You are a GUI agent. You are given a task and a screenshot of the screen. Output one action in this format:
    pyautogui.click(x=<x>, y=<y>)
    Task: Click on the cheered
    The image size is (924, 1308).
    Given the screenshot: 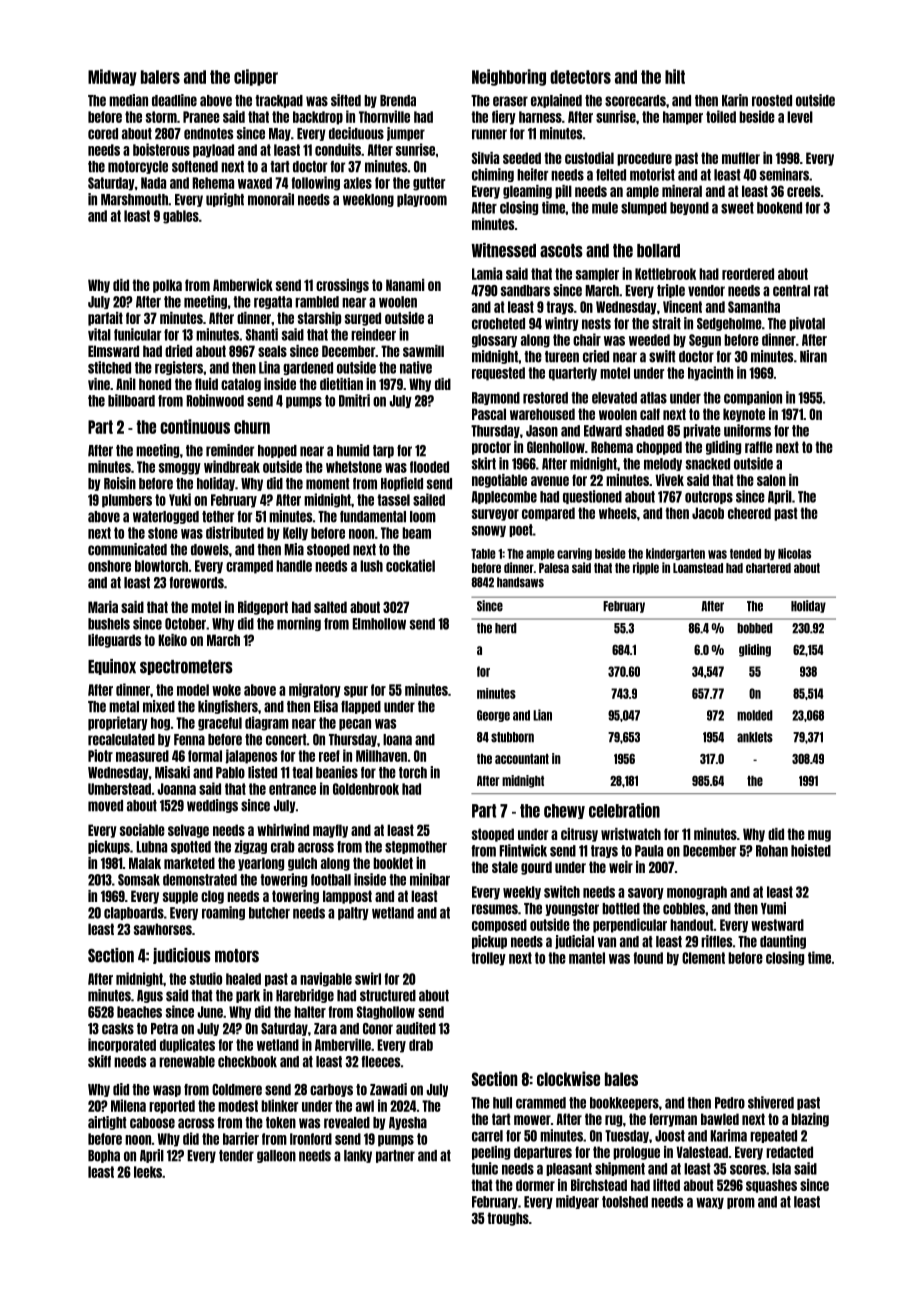 What is the action you would take?
    pyautogui.click(x=749, y=513)
